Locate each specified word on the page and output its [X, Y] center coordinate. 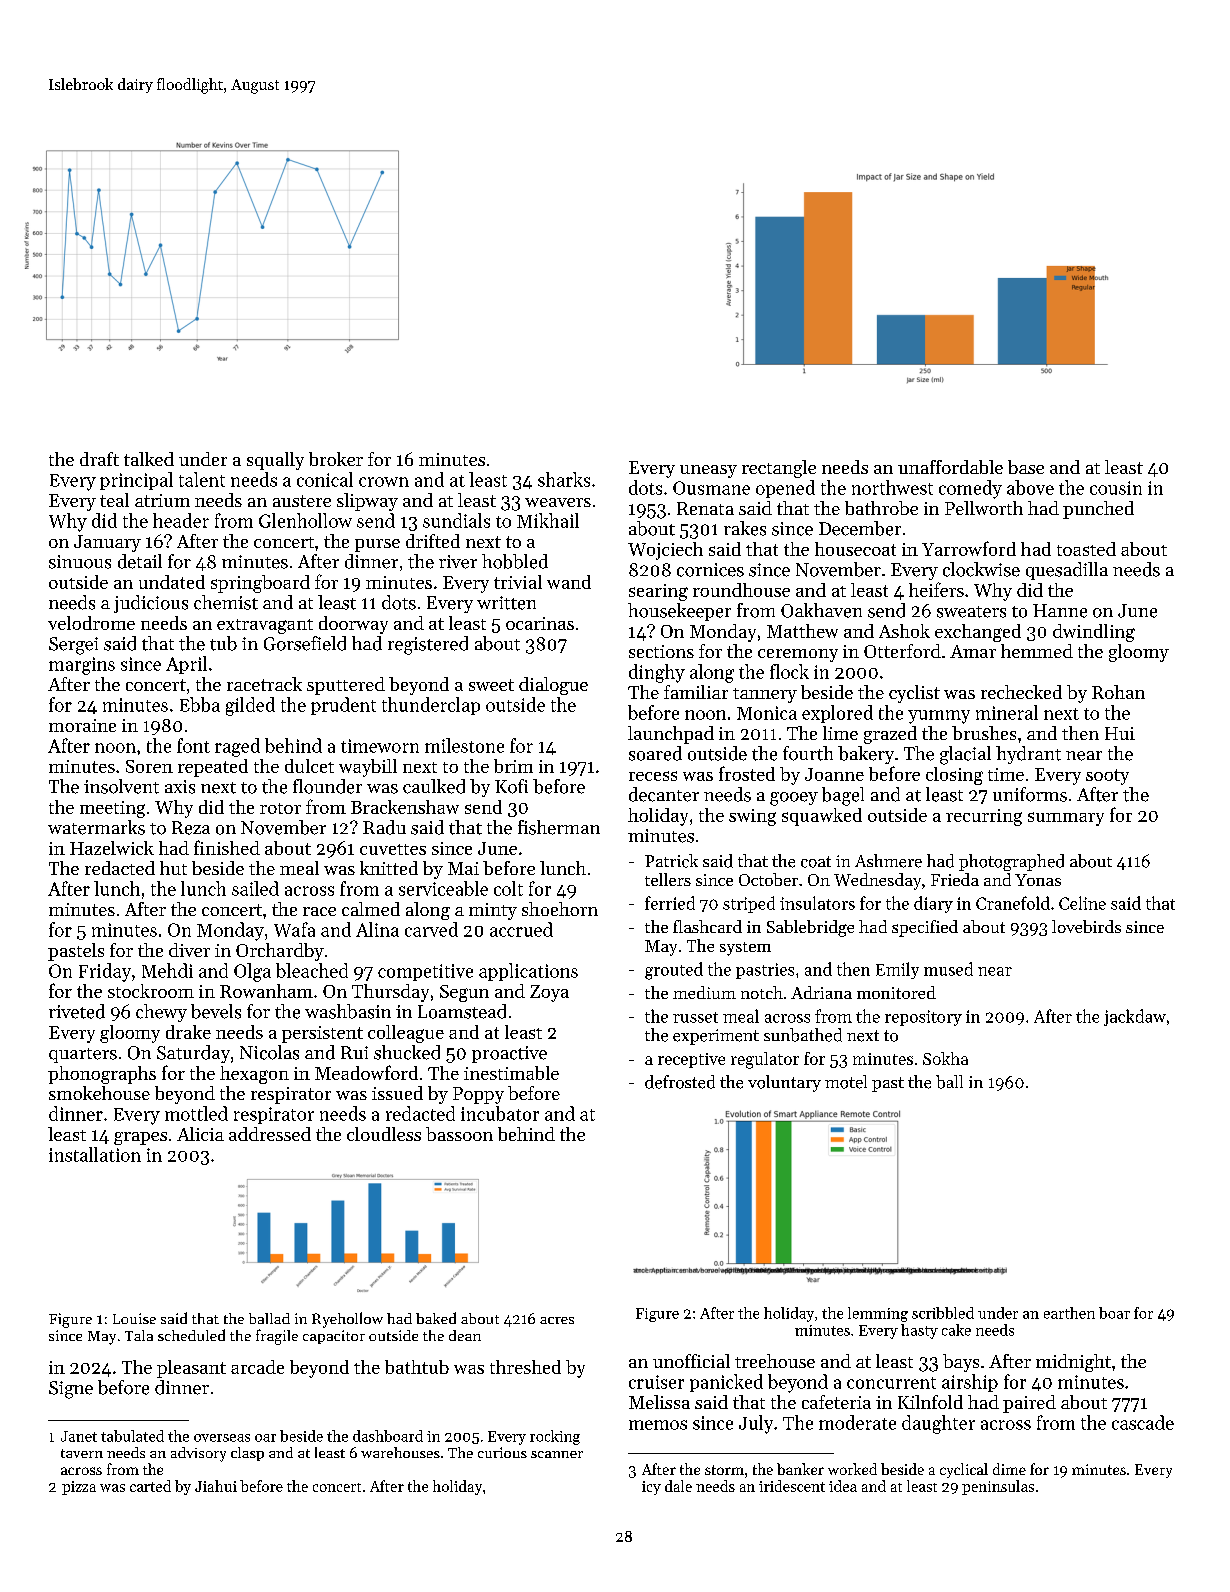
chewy [161, 1013]
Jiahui [216, 1486]
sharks [564, 479]
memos [658, 1425]
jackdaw [1135, 1017]
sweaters [971, 612]
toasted [1086, 549]
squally [275, 461]
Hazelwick [112, 848]
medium [704, 992]
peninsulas [998, 1487]
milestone [464, 745]
